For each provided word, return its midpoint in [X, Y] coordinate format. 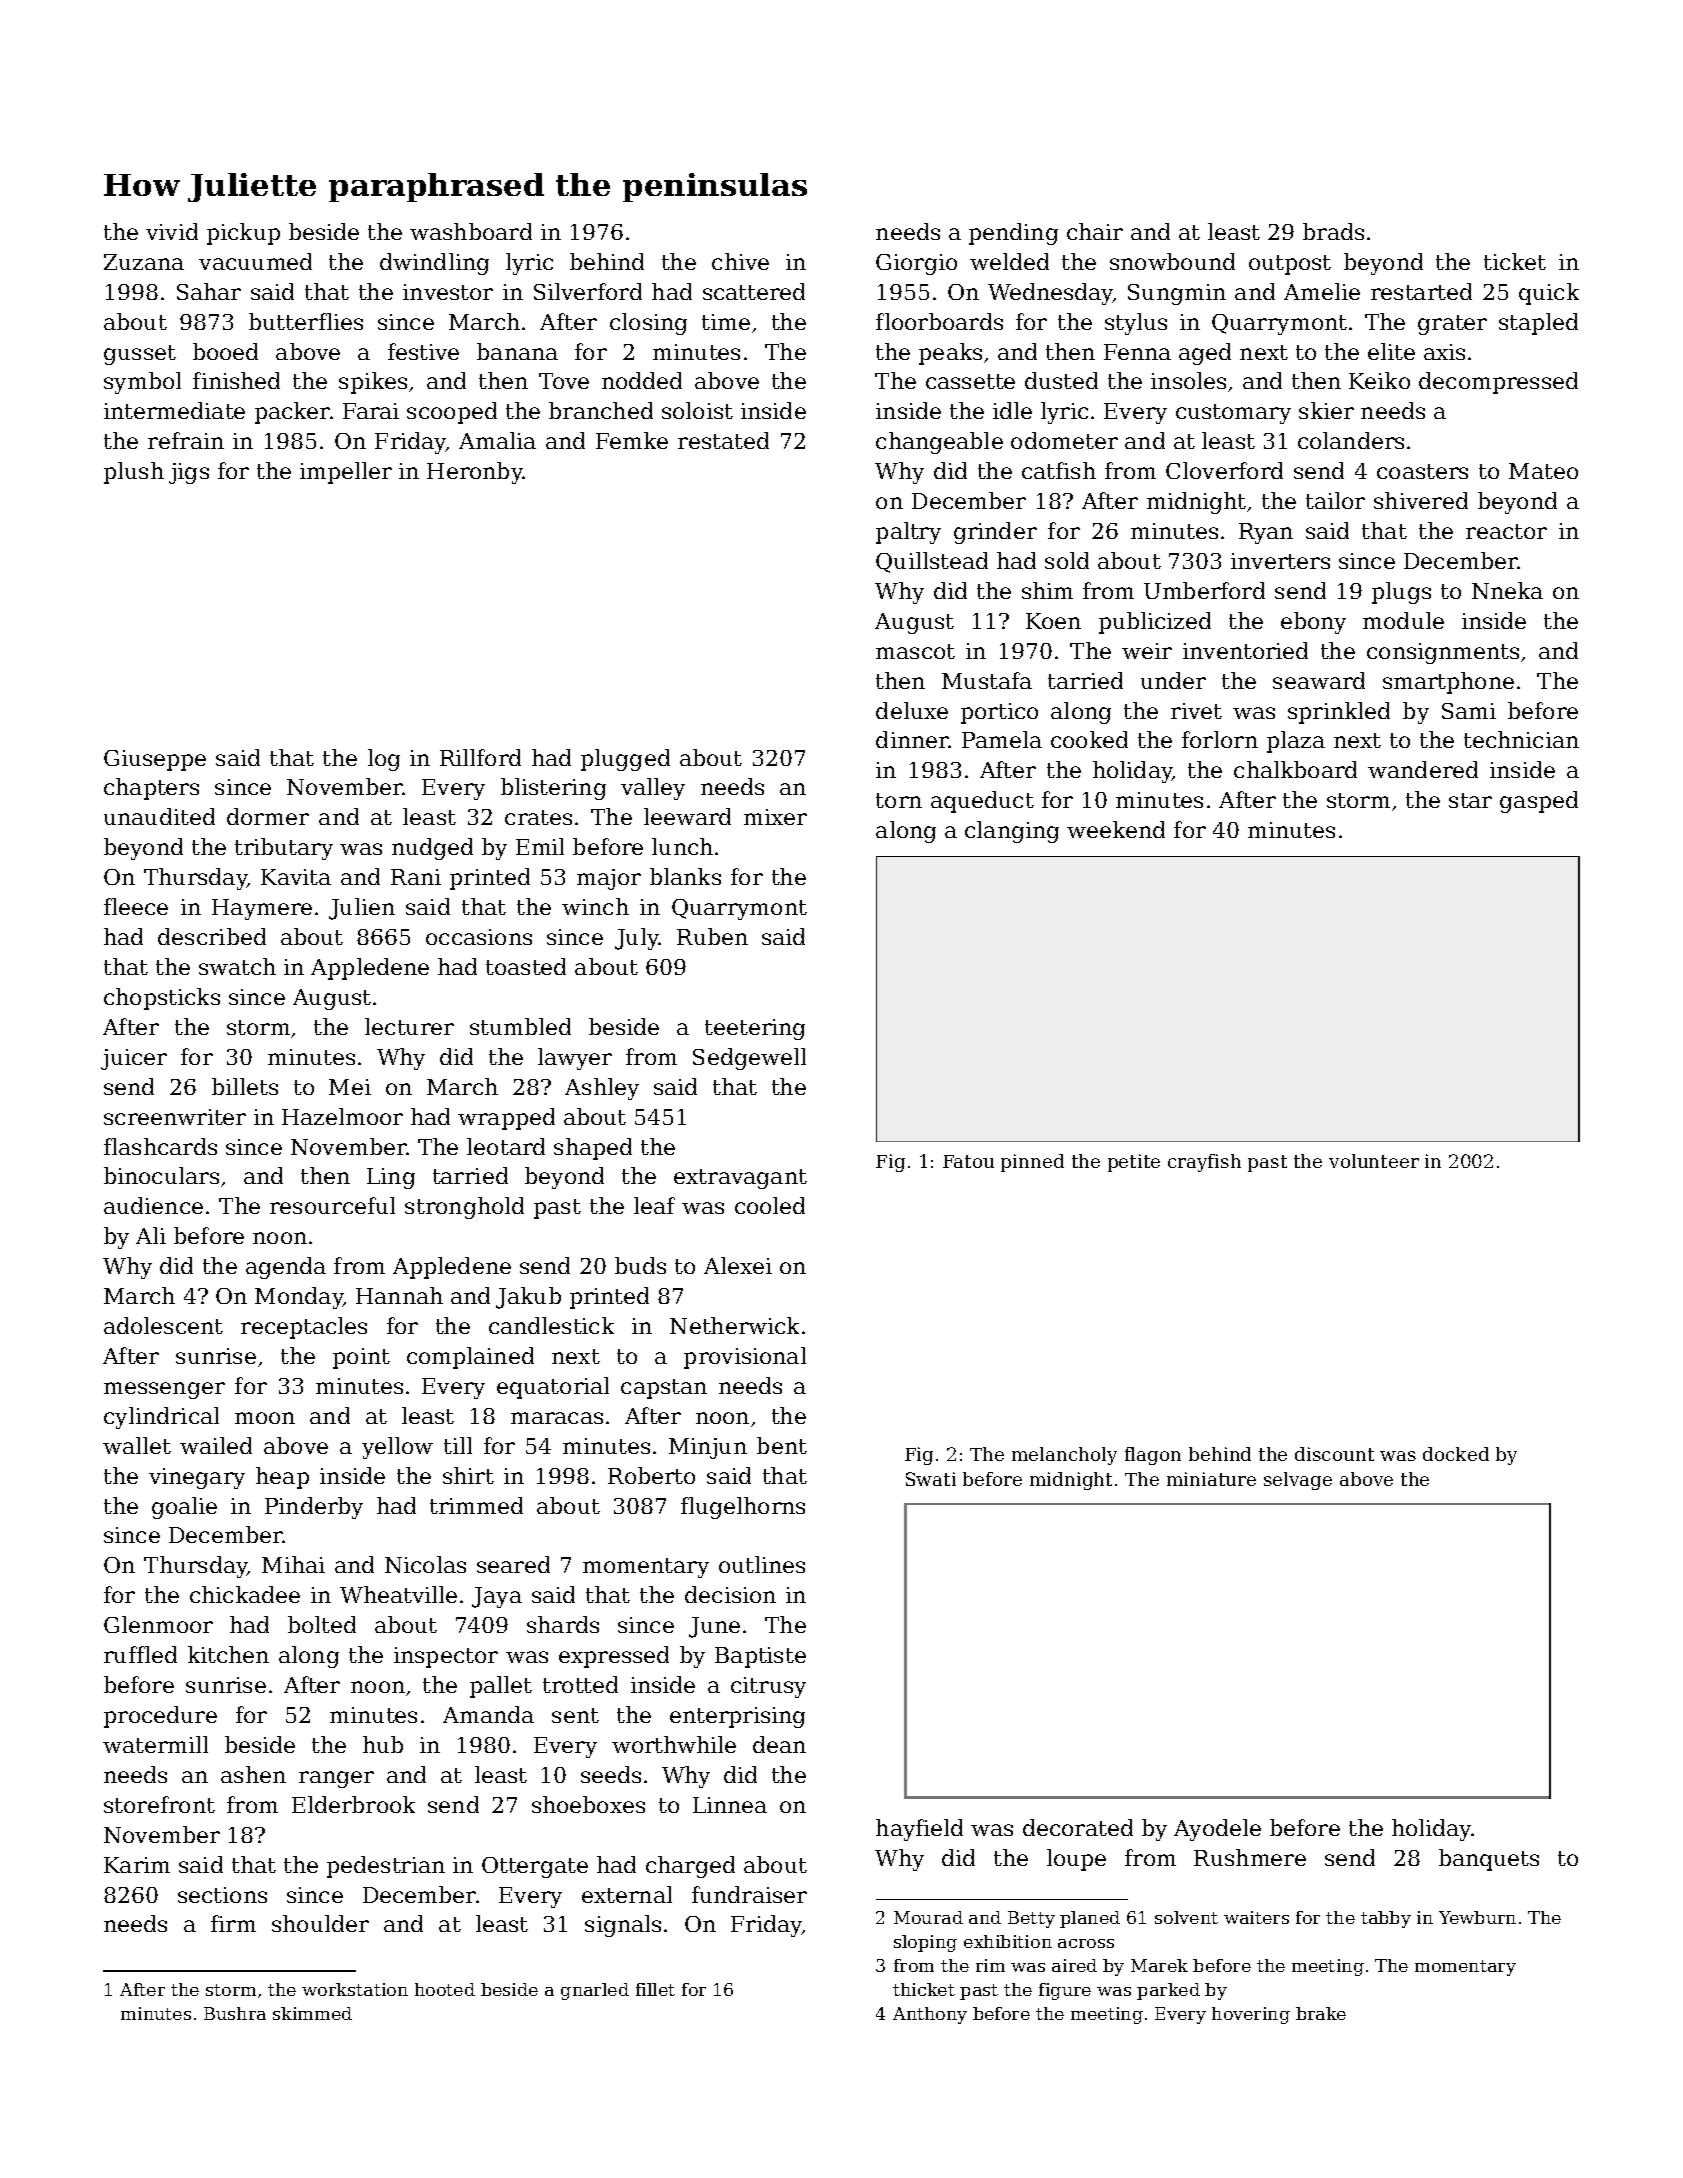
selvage [1298, 1481]
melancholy [1064, 1456]
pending [1013, 234]
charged [690, 1867]
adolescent [163, 1325]
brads [1333, 231]
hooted [445, 1989]
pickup [243, 234]
